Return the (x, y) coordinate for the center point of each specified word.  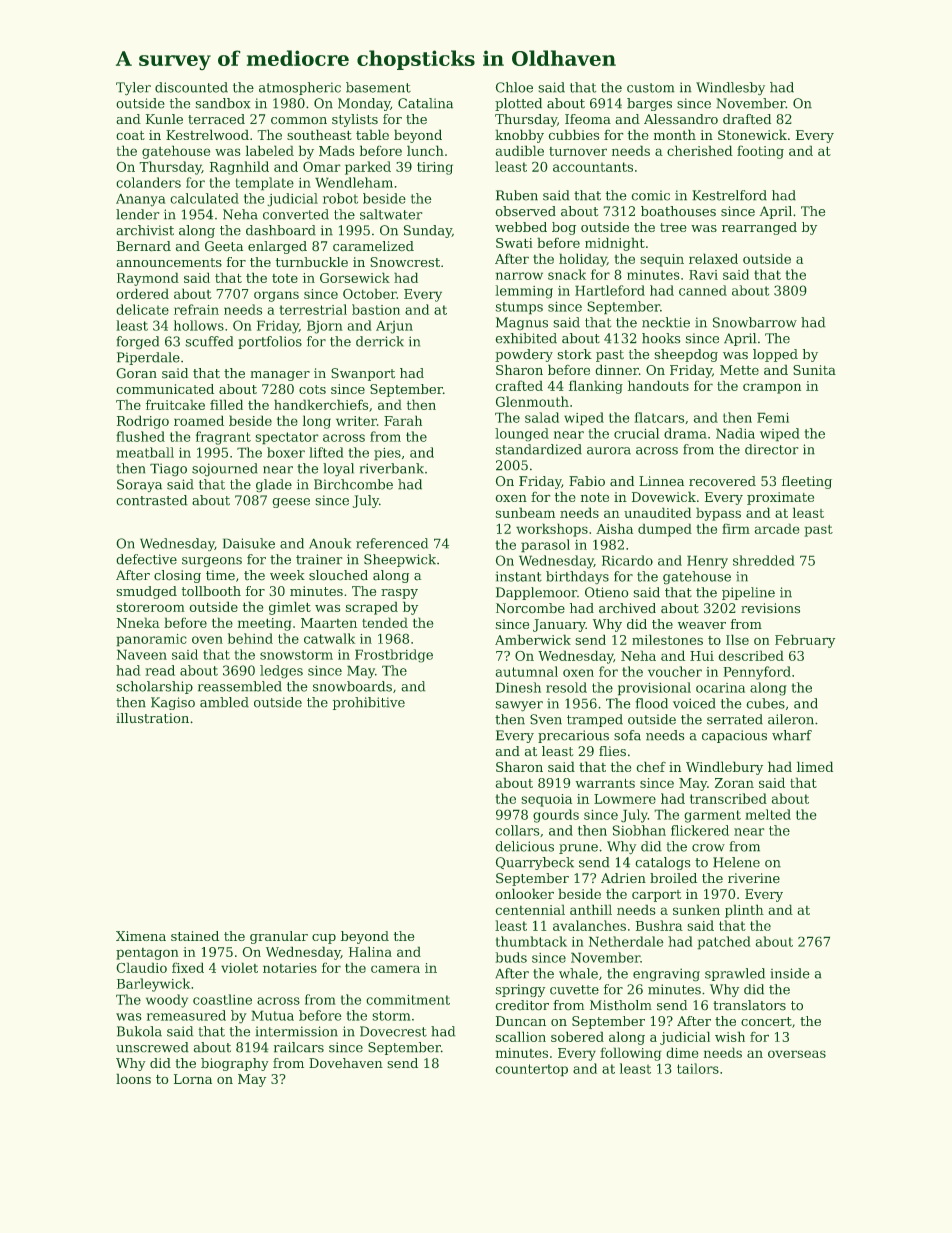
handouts (658, 386)
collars (517, 830)
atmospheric (300, 88)
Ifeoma (588, 119)
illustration (152, 718)
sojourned (224, 469)
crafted (519, 386)
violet (239, 968)
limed (815, 767)
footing (760, 152)
